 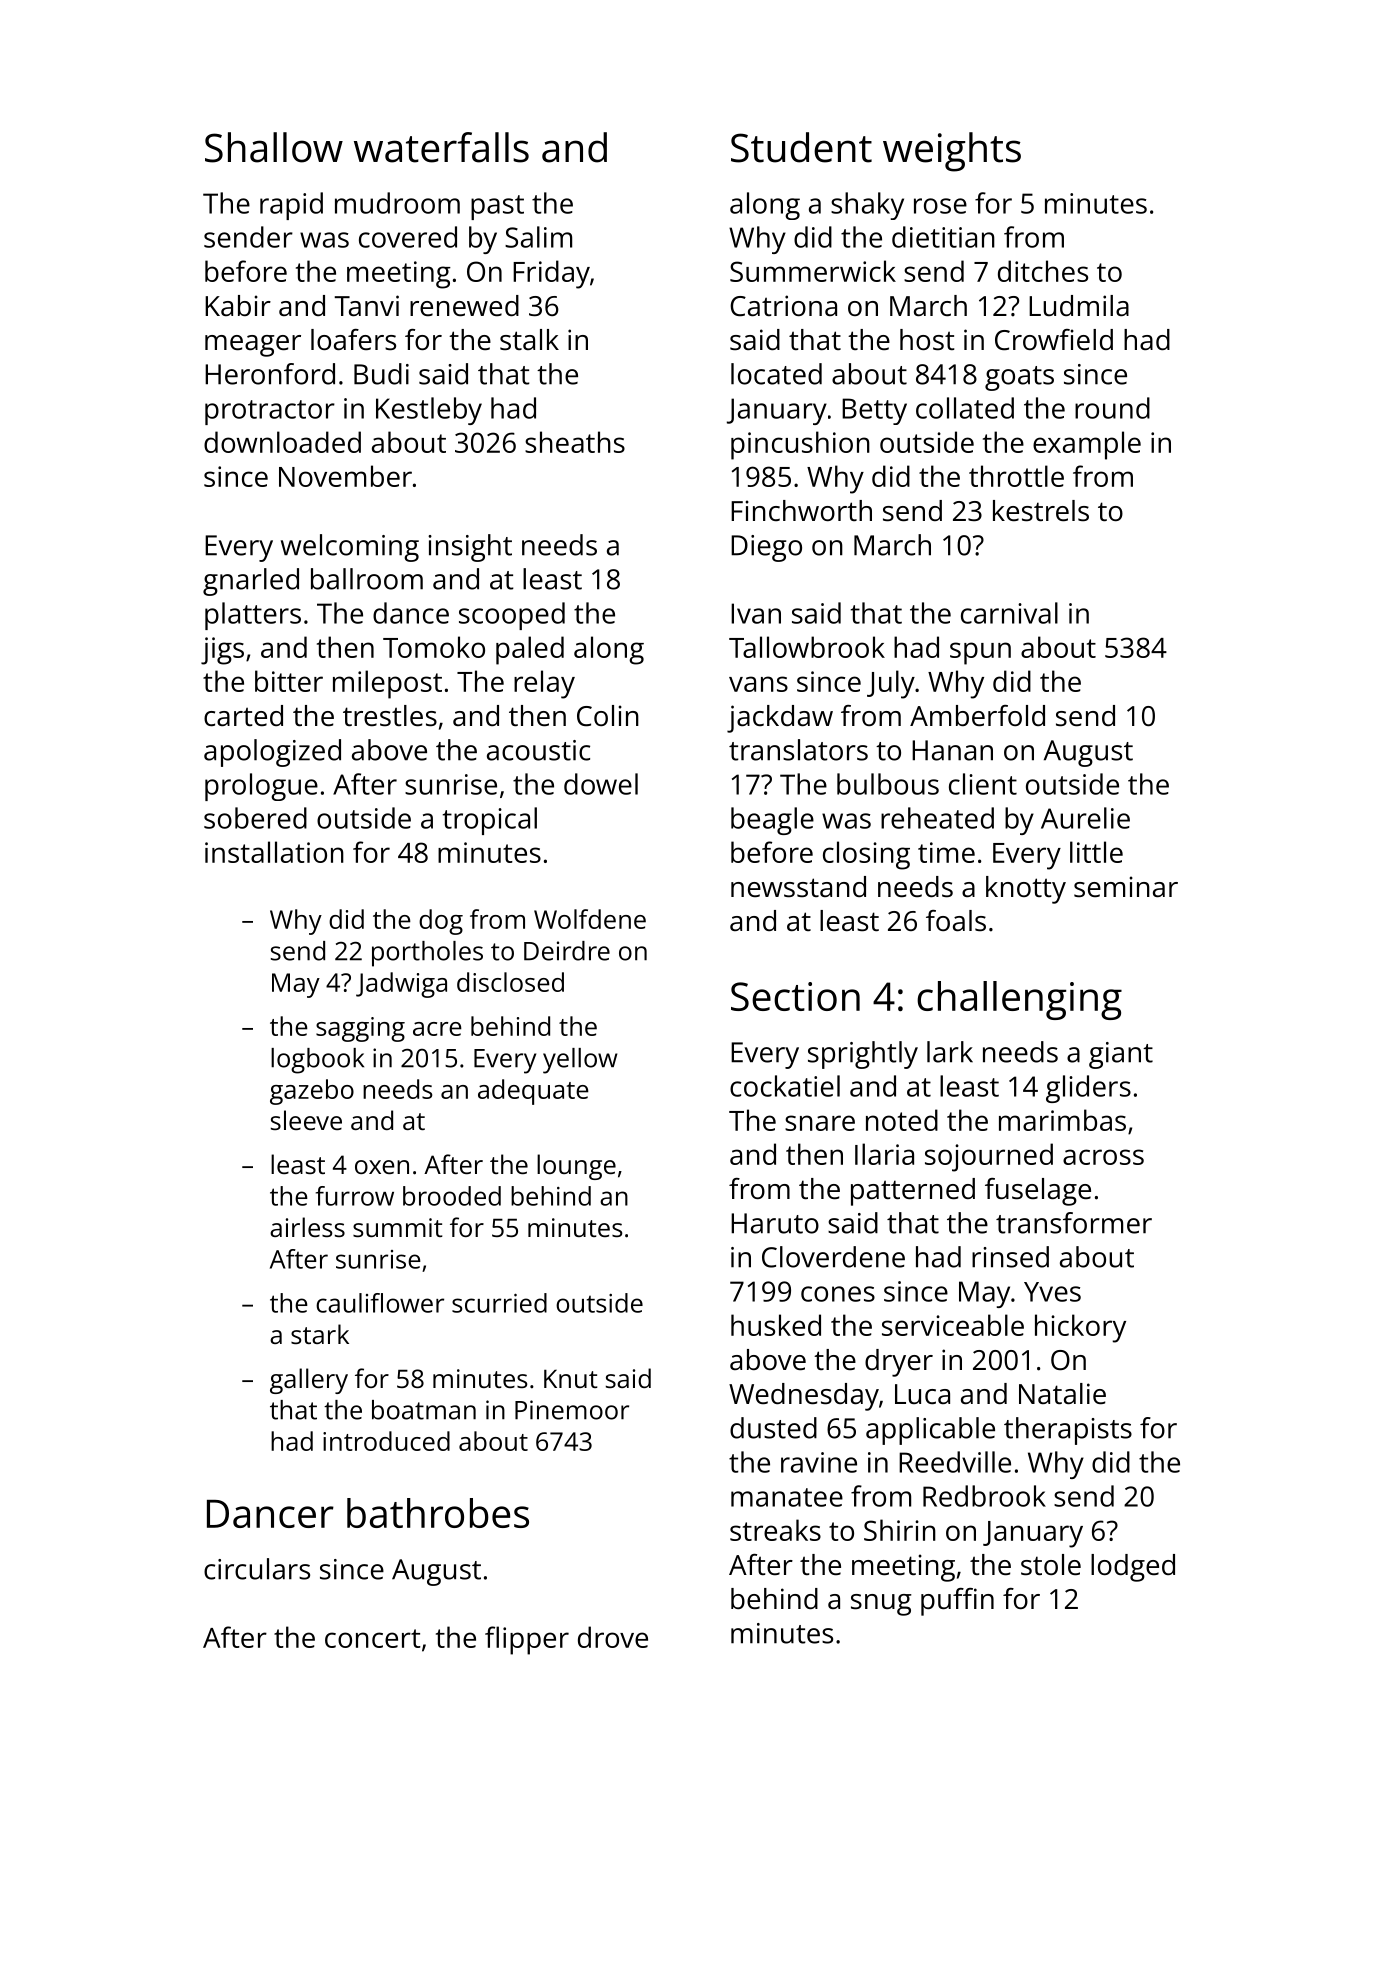 What do you see at coordinates (775, 1223) in the screenshot?
I see `Haruto` at bounding box center [775, 1223].
